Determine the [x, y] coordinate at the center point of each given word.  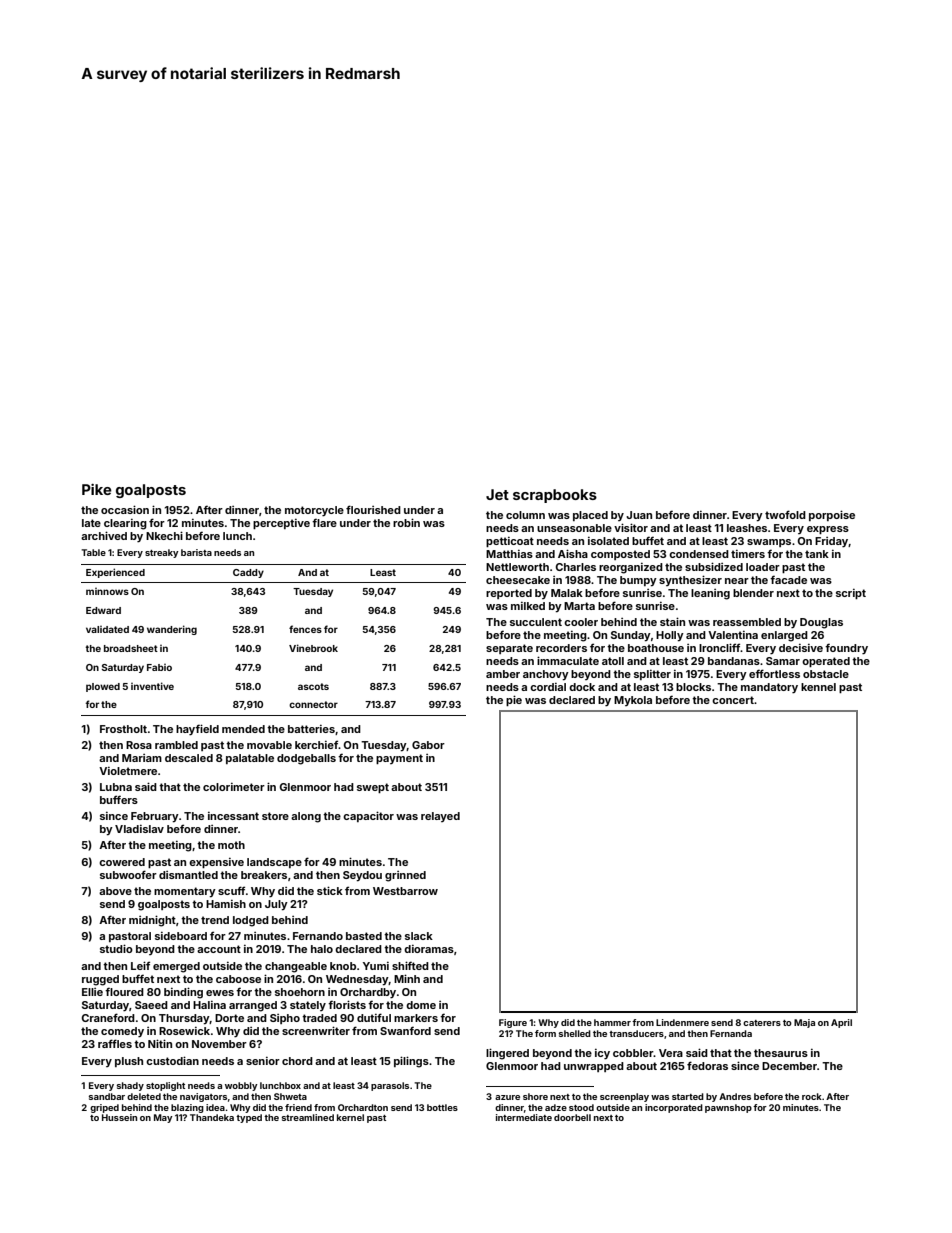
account [219, 949]
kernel [350, 1117]
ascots [313, 686]
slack [419, 936]
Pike [97, 489]
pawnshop [728, 1108]
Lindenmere [682, 1022]
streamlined [308, 1117]
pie [514, 700]
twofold [785, 514]
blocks [693, 687]
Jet [497, 494]
